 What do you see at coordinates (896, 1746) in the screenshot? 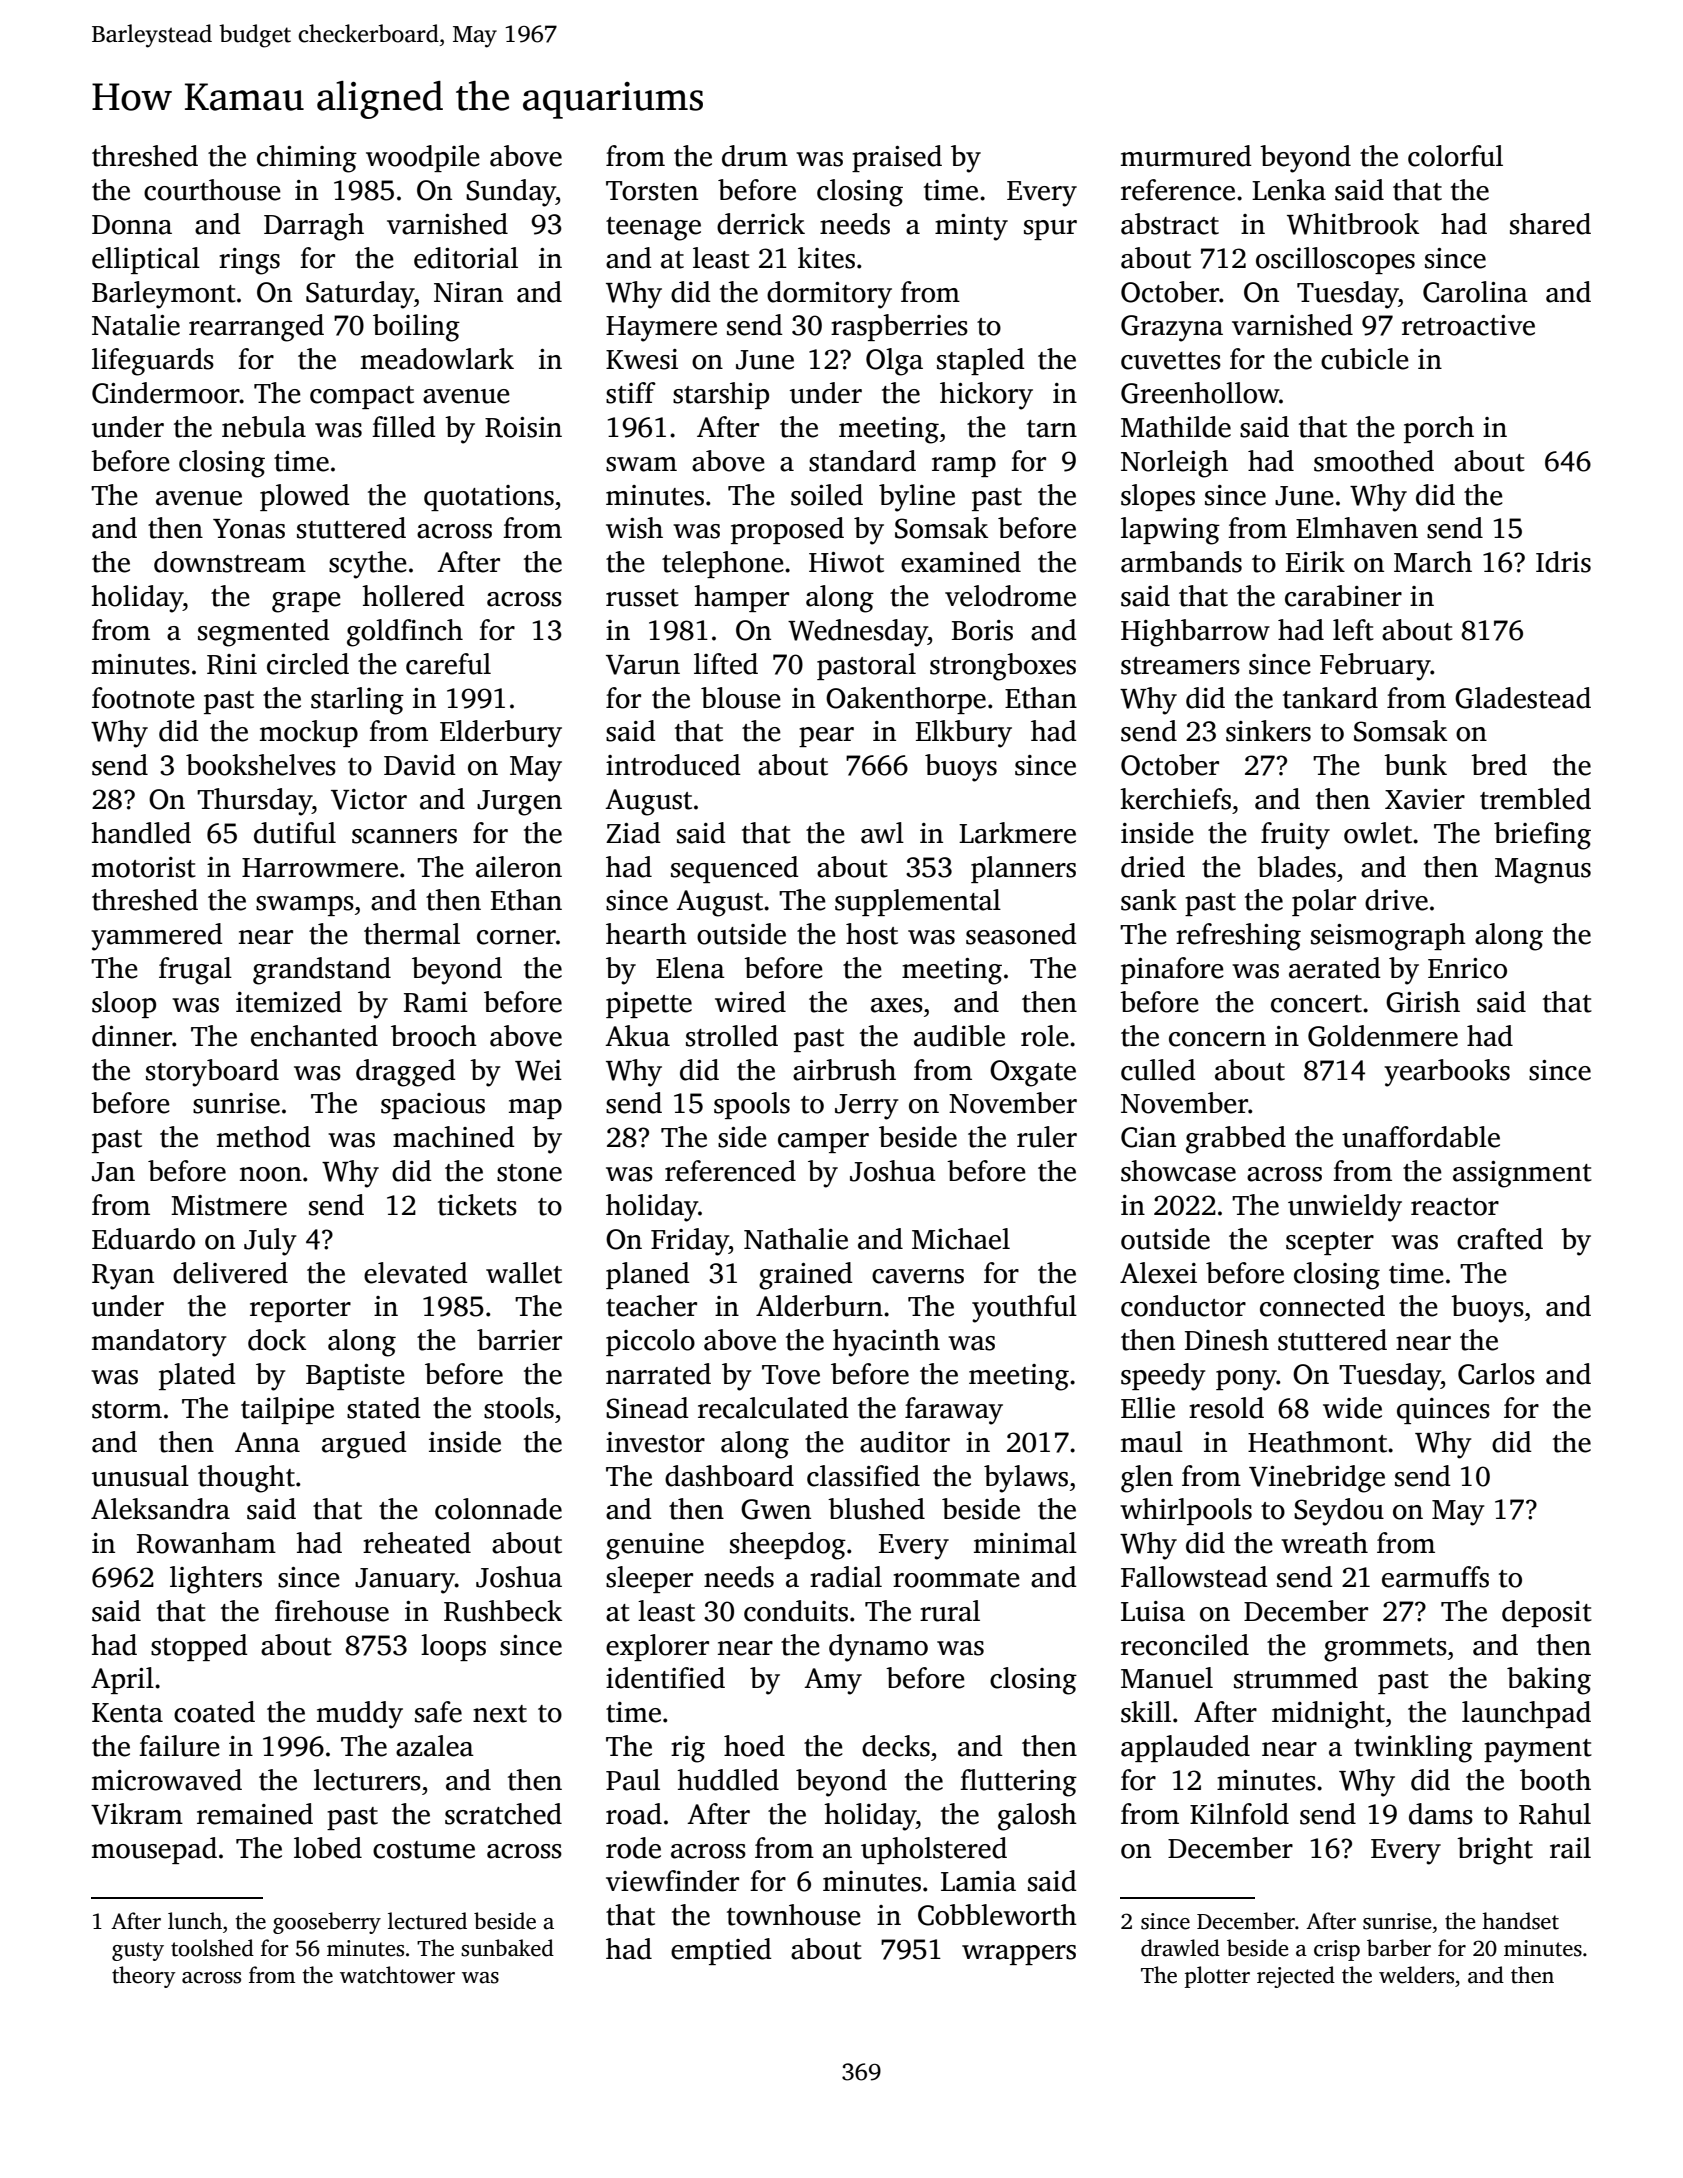
I see `decks` at bounding box center [896, 1746].
